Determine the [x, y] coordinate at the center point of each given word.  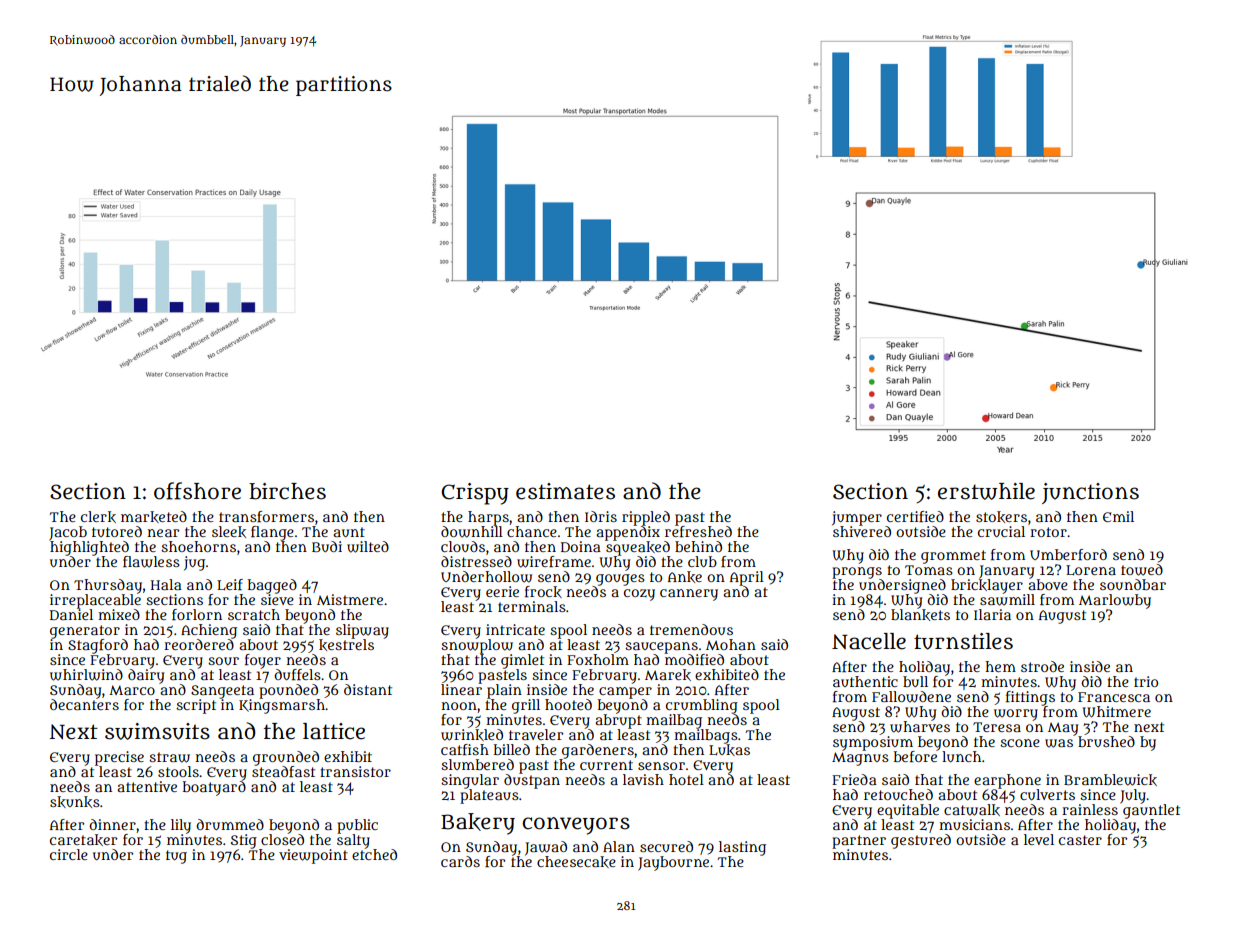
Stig [244, 841]
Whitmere [1117, 712]
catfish [465, 749]
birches [287, 491]
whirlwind [86, 675]
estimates [565, 491]
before [915, 756]
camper [625, 692]
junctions [1090, 493]
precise [119, 758]
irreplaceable [95, 601]
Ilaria [992, 614]
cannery [689, 595]
